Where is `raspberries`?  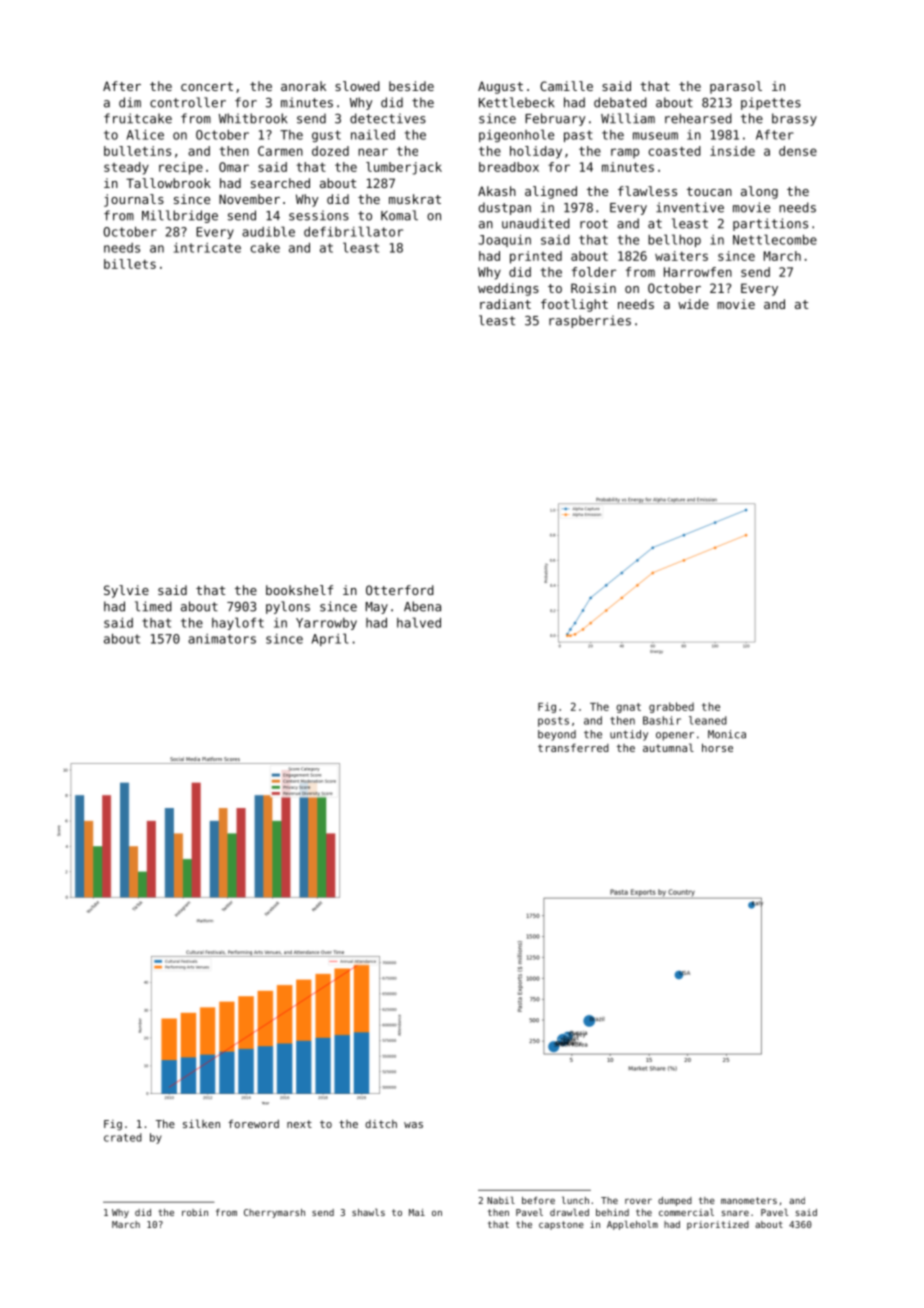 raspberries is located at coordinates (590, 321).
